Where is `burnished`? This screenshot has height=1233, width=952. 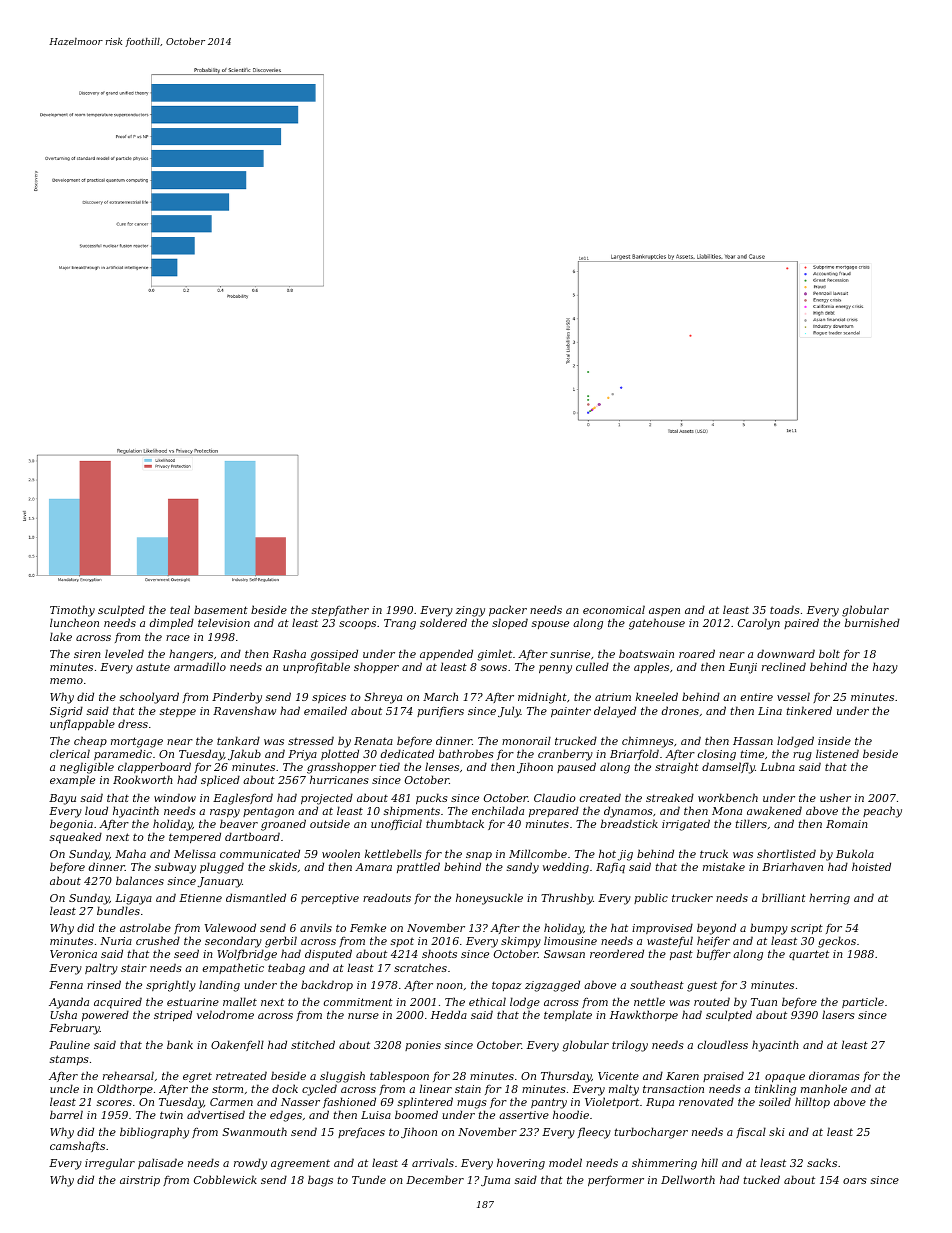
burnished is located at coordinates (872, 622).
